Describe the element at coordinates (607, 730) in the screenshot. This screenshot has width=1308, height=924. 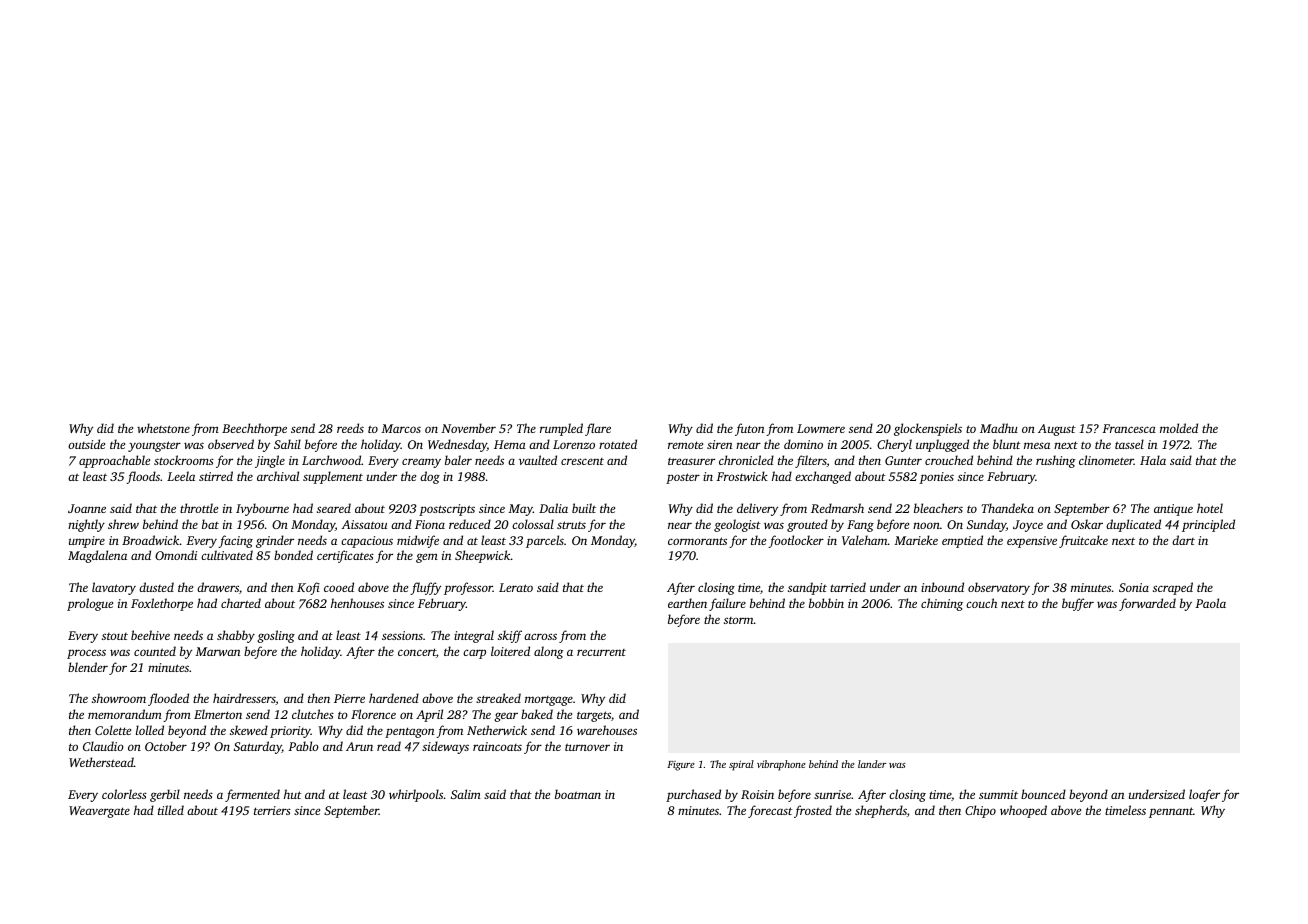
I see `warehouses` at that location.
